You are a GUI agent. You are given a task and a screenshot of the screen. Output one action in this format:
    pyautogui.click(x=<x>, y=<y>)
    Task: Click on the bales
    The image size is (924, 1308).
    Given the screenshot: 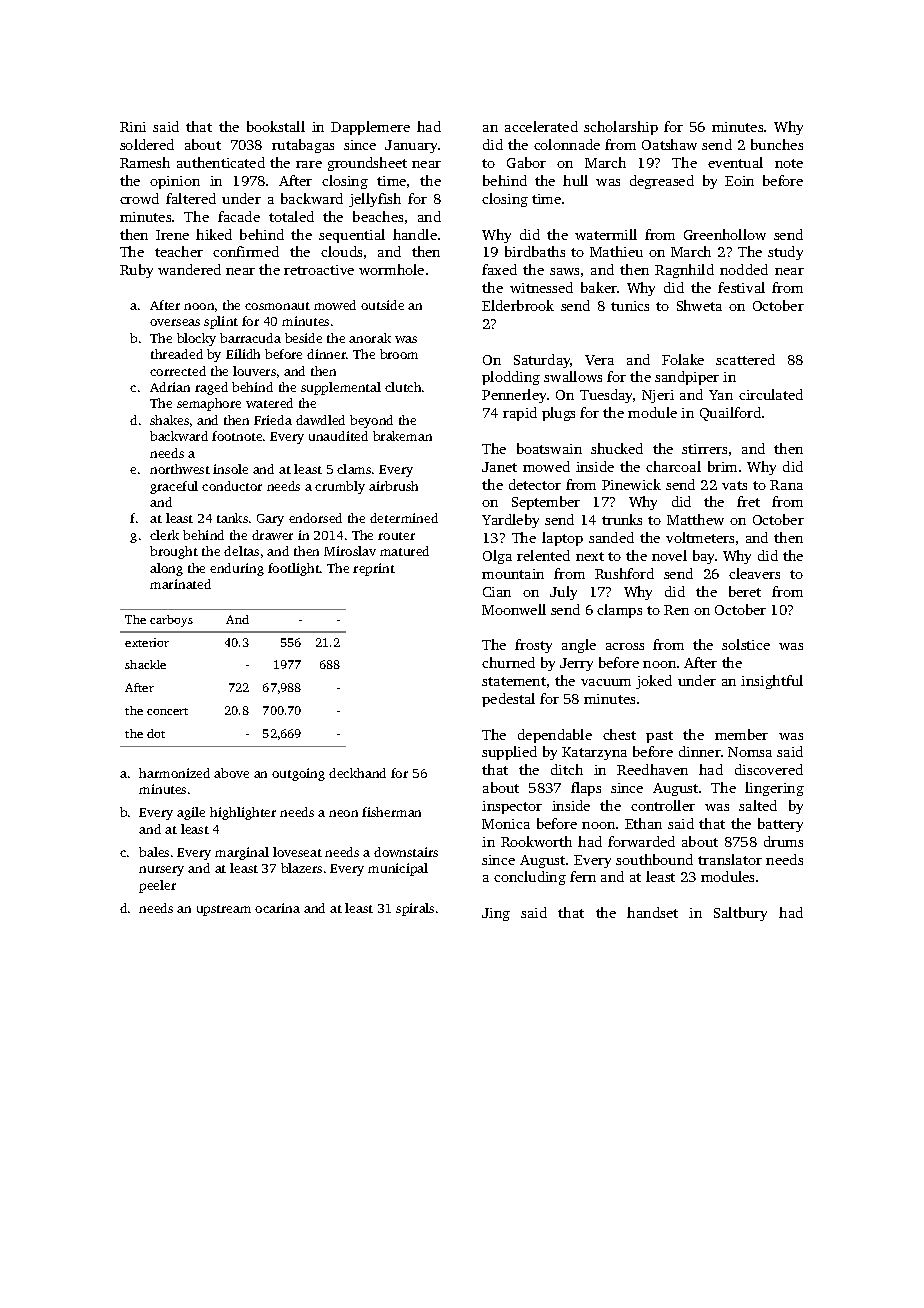 What is the action you would take?
    pyautogui.click(x=154, y=852)
